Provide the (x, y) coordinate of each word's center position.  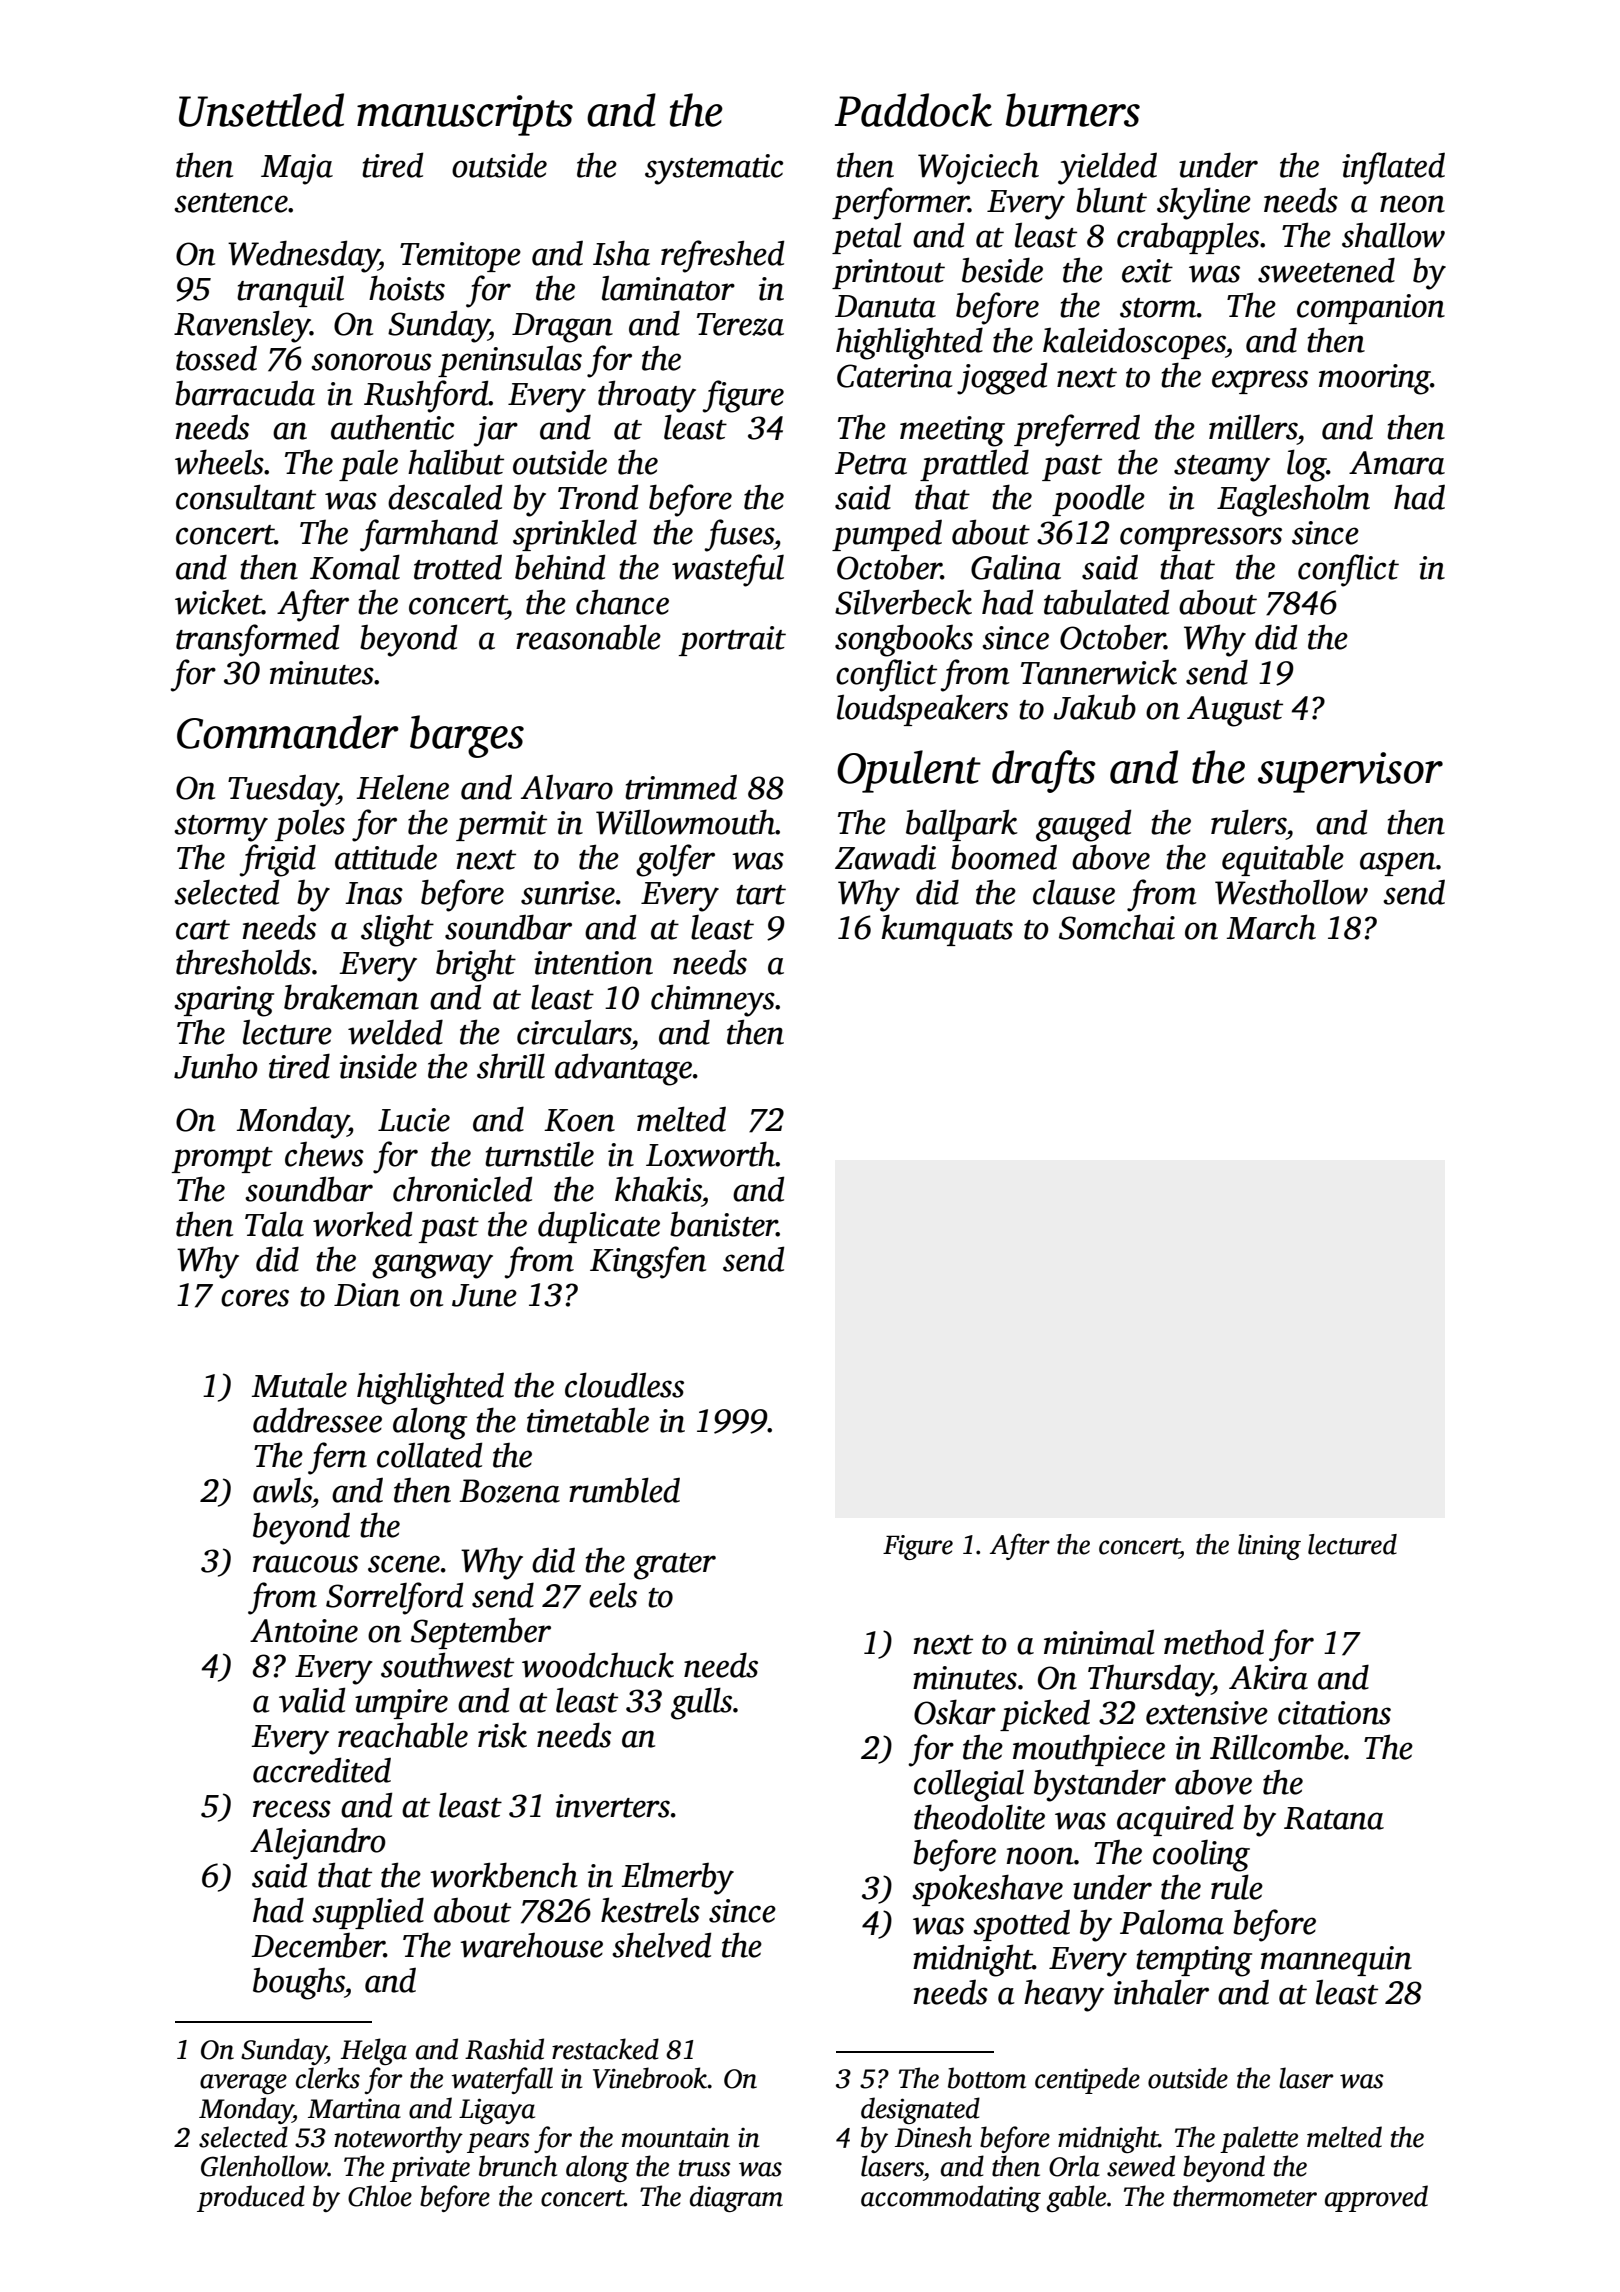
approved (1376, 2198)
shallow (1393, 235)
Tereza (740, 324)
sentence (231, 203)
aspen (1398, 864)
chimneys (713, 1000)
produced (251, 2198)
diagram (736, 2198)
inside (378, 1066)
